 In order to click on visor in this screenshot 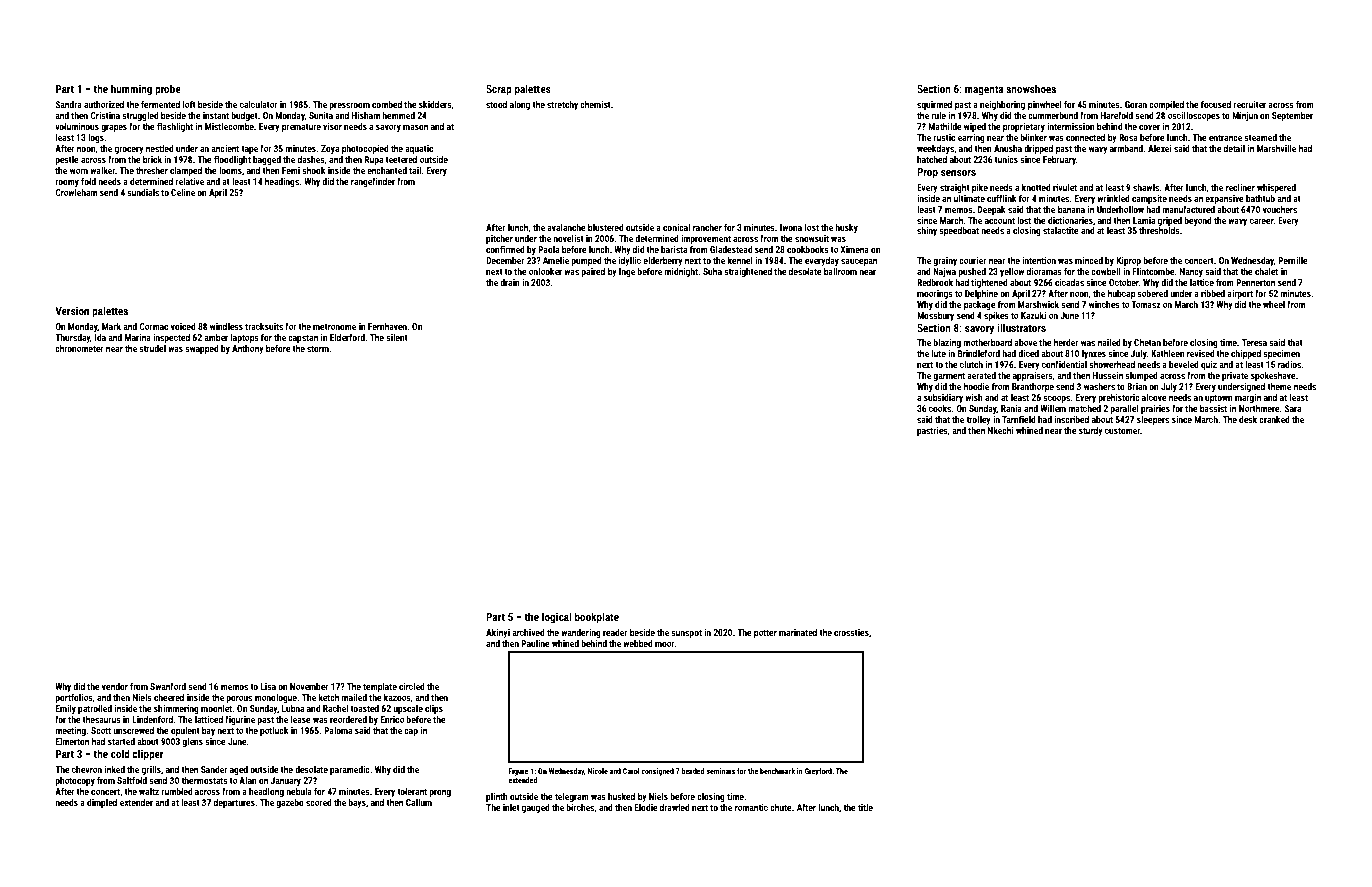, I will do `click(332, 126)`.
